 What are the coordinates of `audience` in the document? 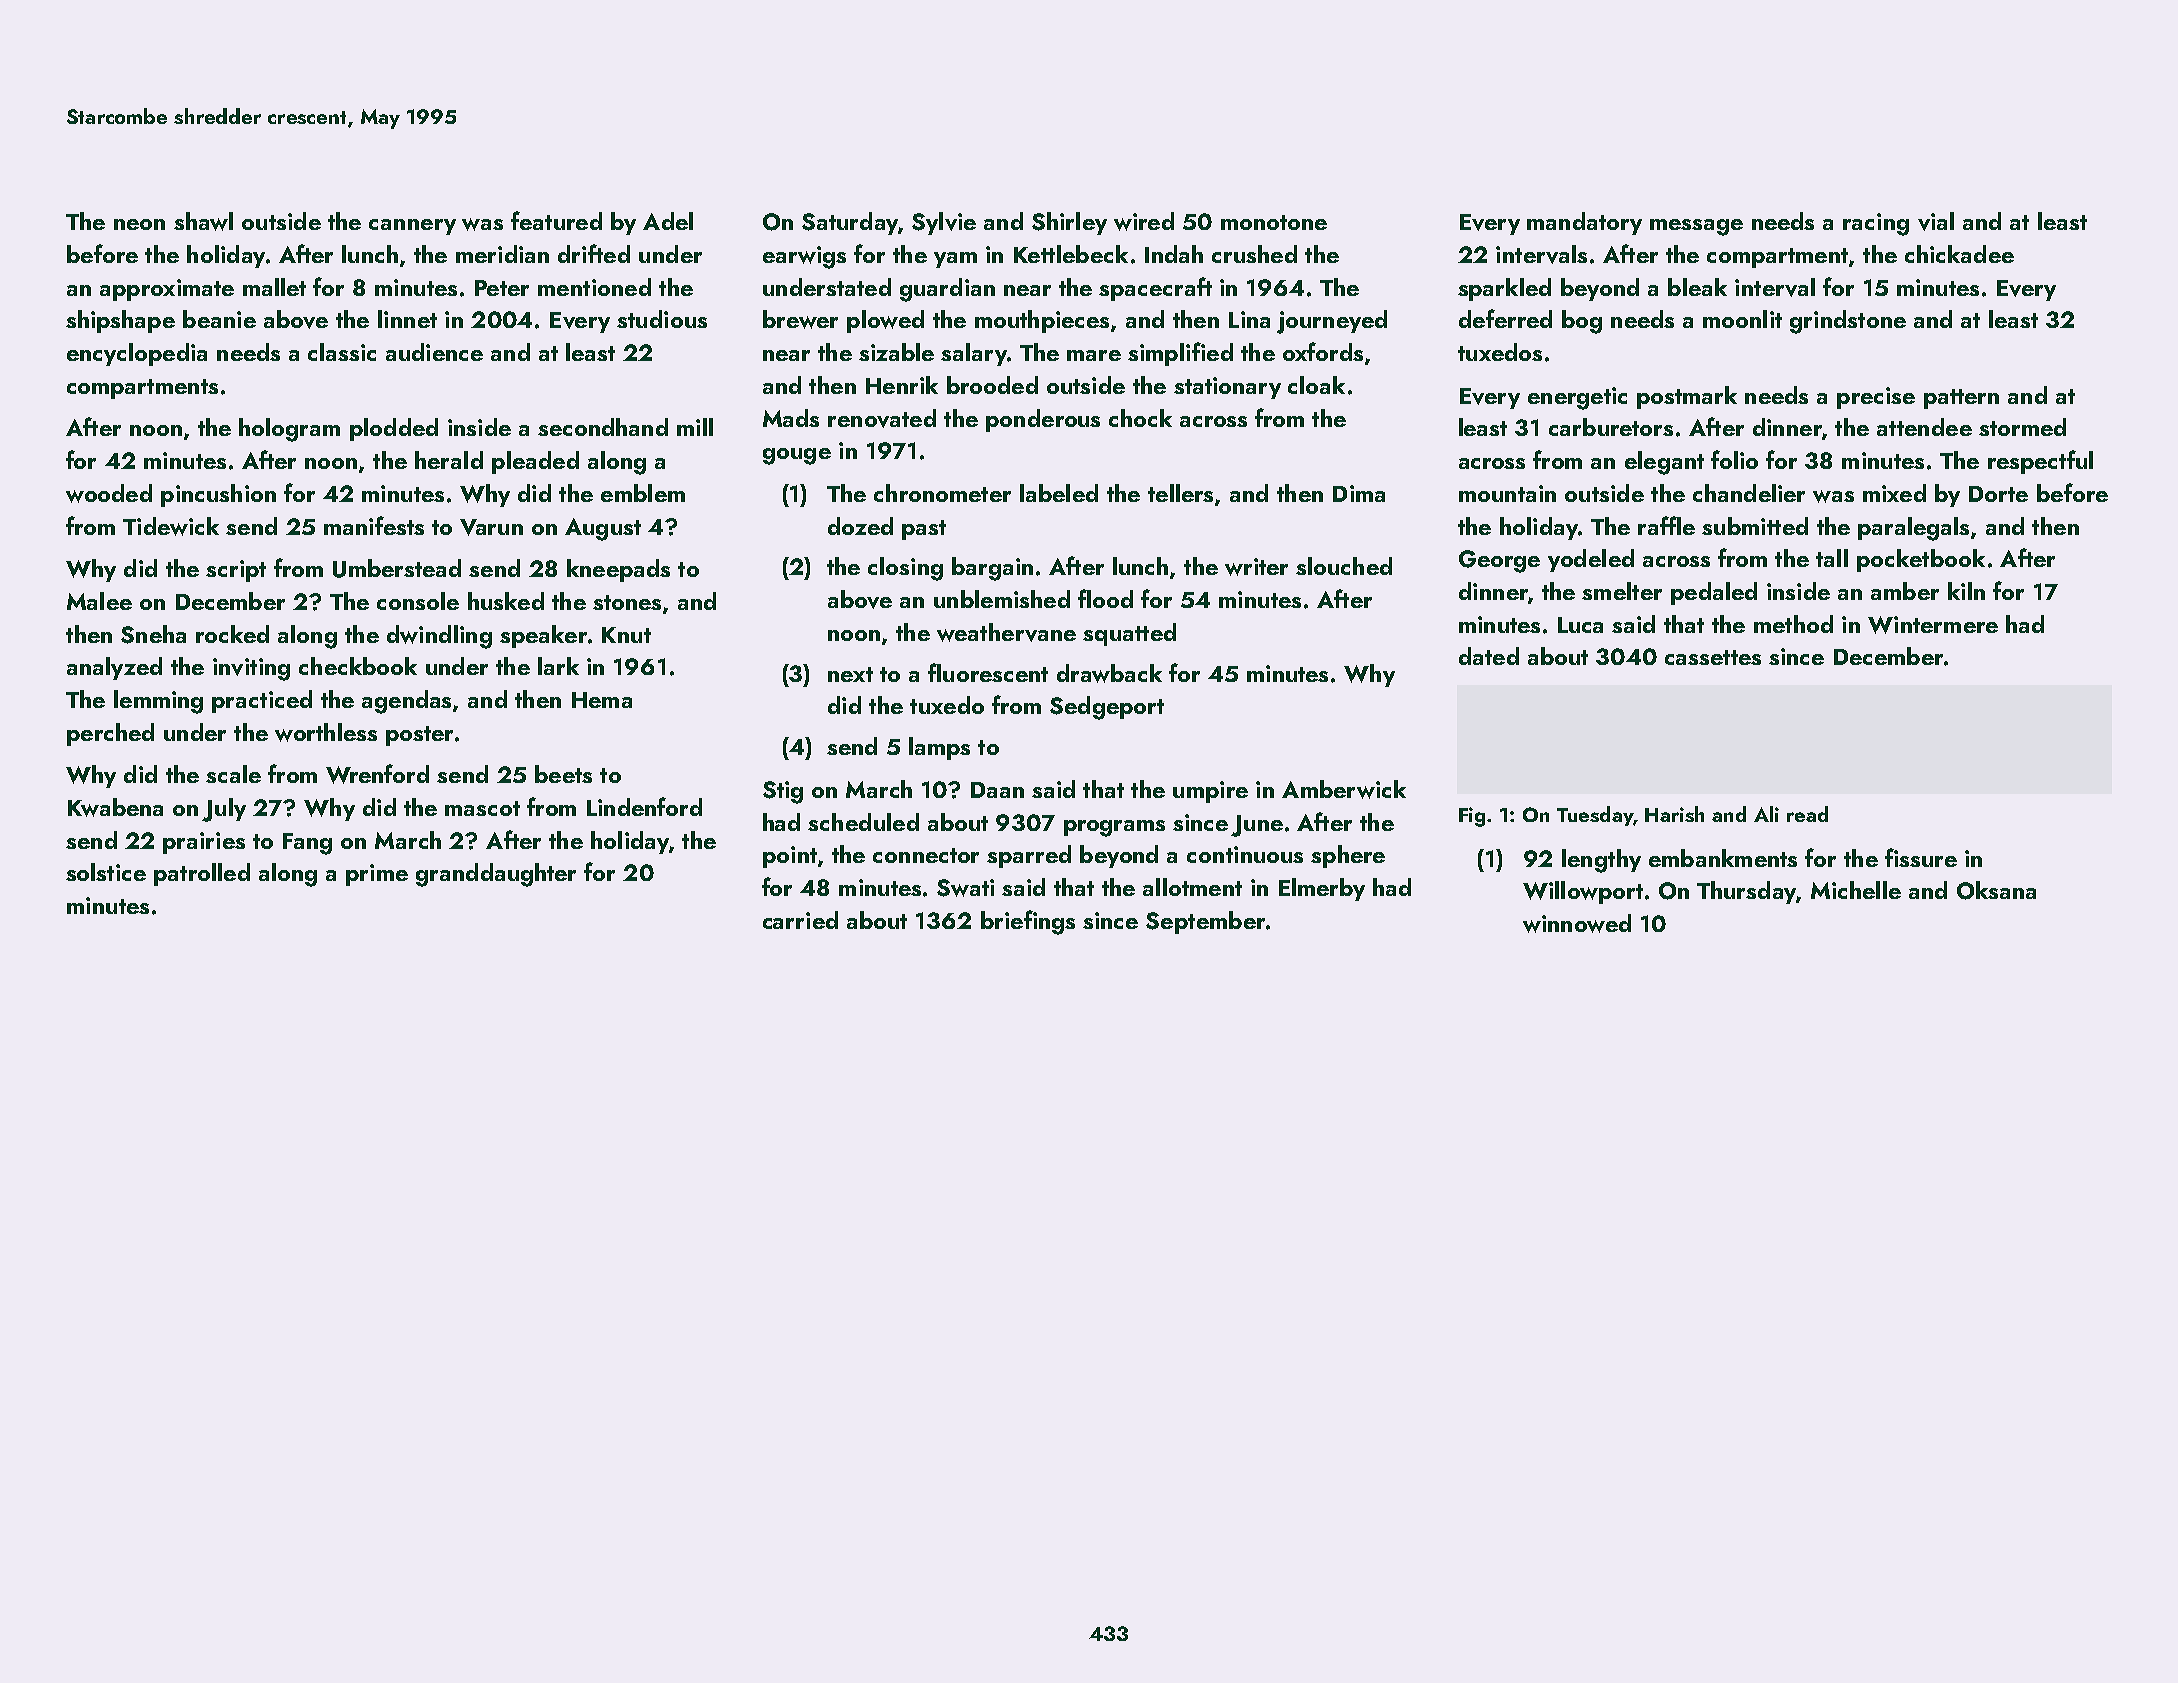 It's located at (434, 352).
